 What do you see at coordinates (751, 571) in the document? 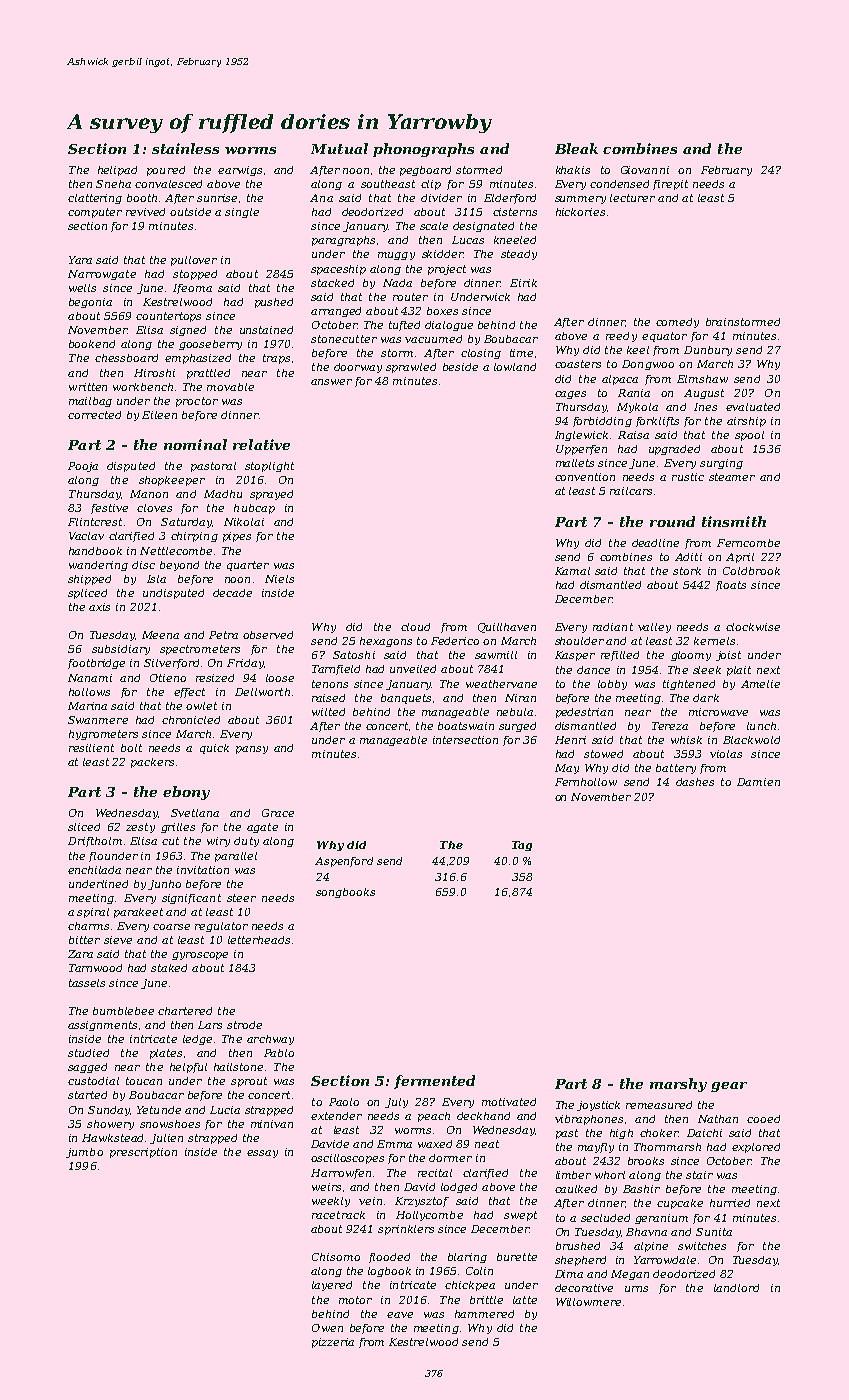
I see `Coldbrook` at bounding box center [751, 571].
